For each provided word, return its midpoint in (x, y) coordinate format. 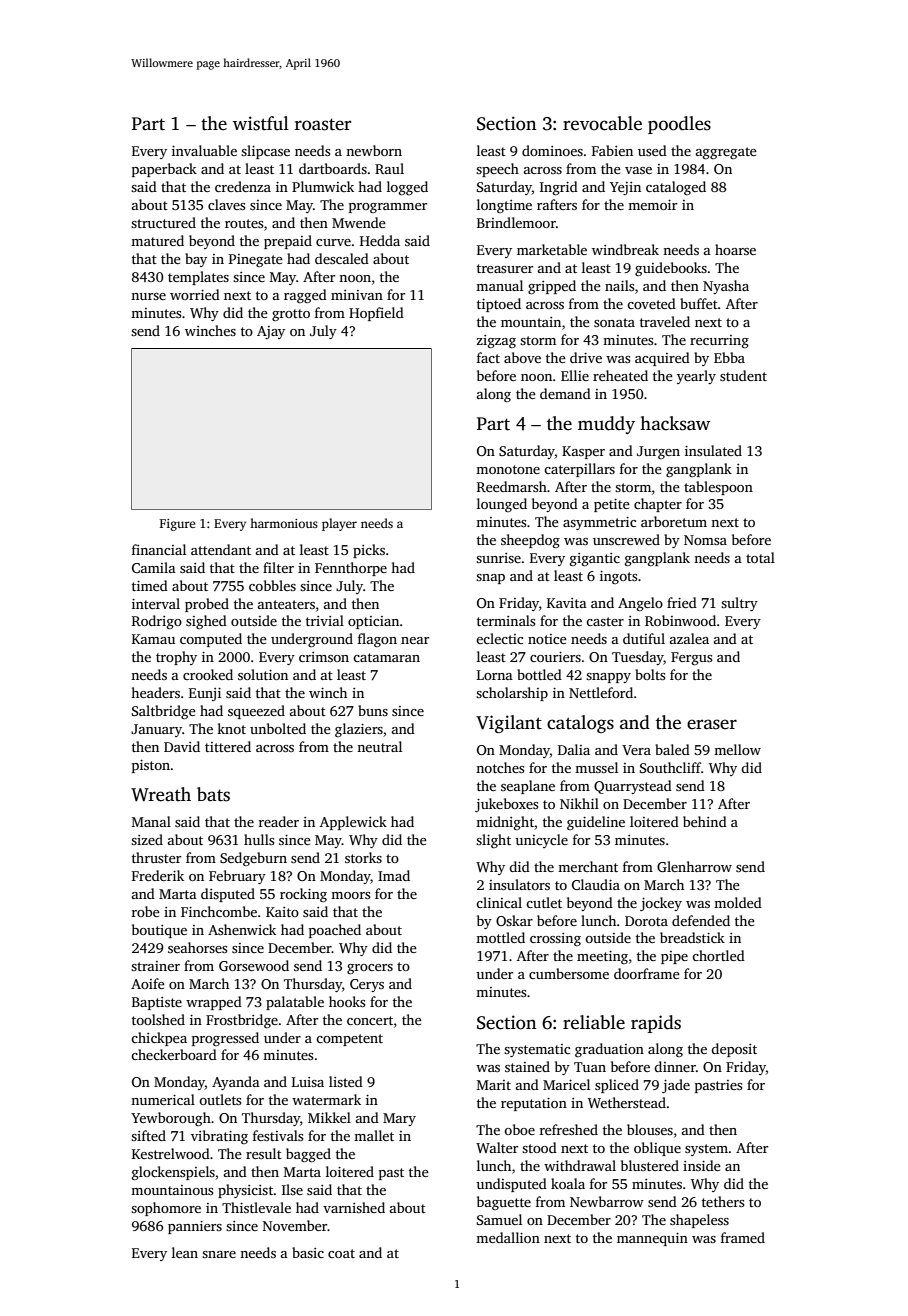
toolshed (158, 1019)
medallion (508, 1237)
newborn (374, 150)
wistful (261, 123)
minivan (357, 295)
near (415, 640)
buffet (699, 303)
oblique (657, 1149)
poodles (679, 125)
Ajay (271, 332)
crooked (208, 674)
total (760, 557)
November (295, 1225)
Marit (494, 1085)
